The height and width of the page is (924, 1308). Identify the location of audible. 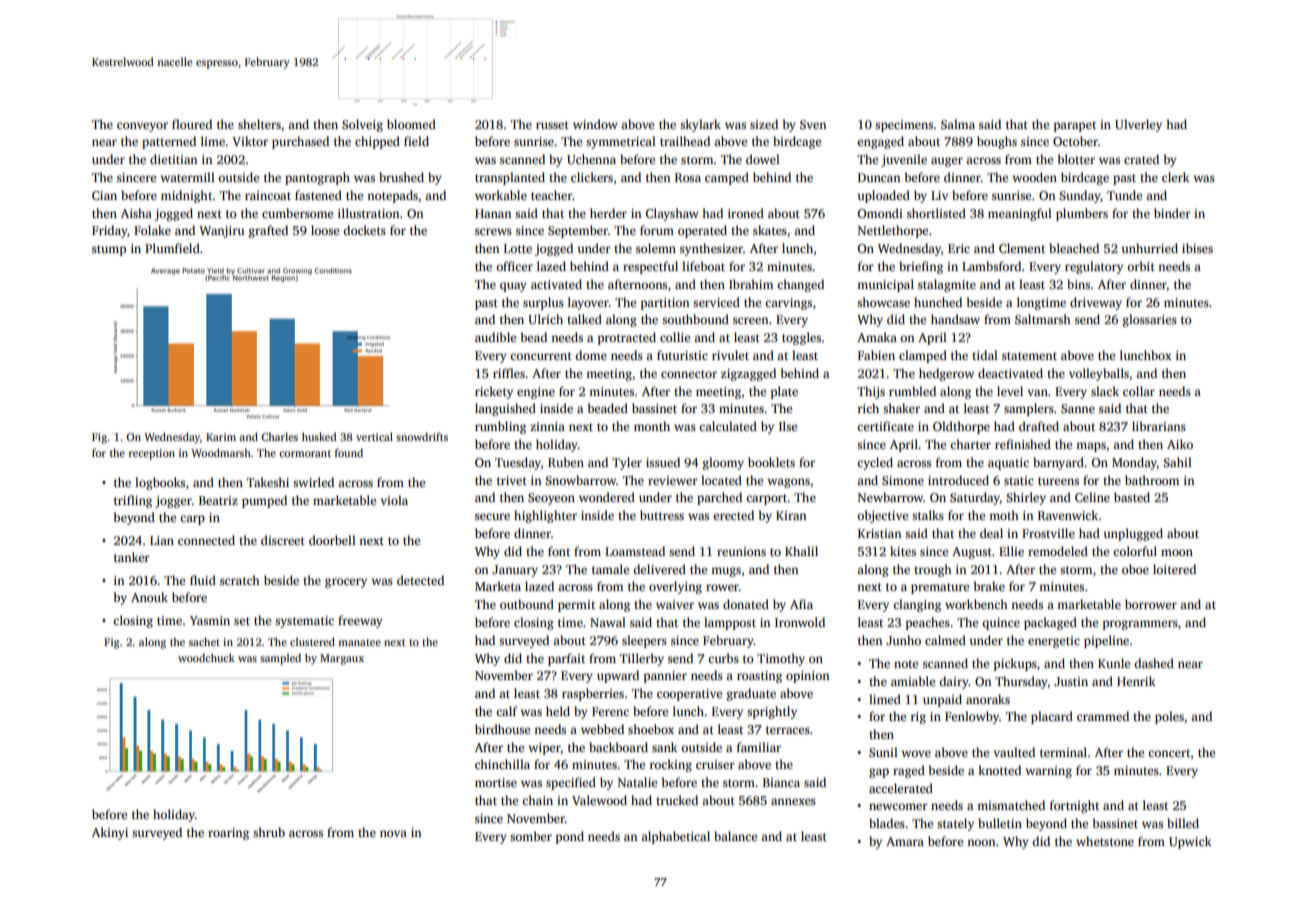
(495, 337).
